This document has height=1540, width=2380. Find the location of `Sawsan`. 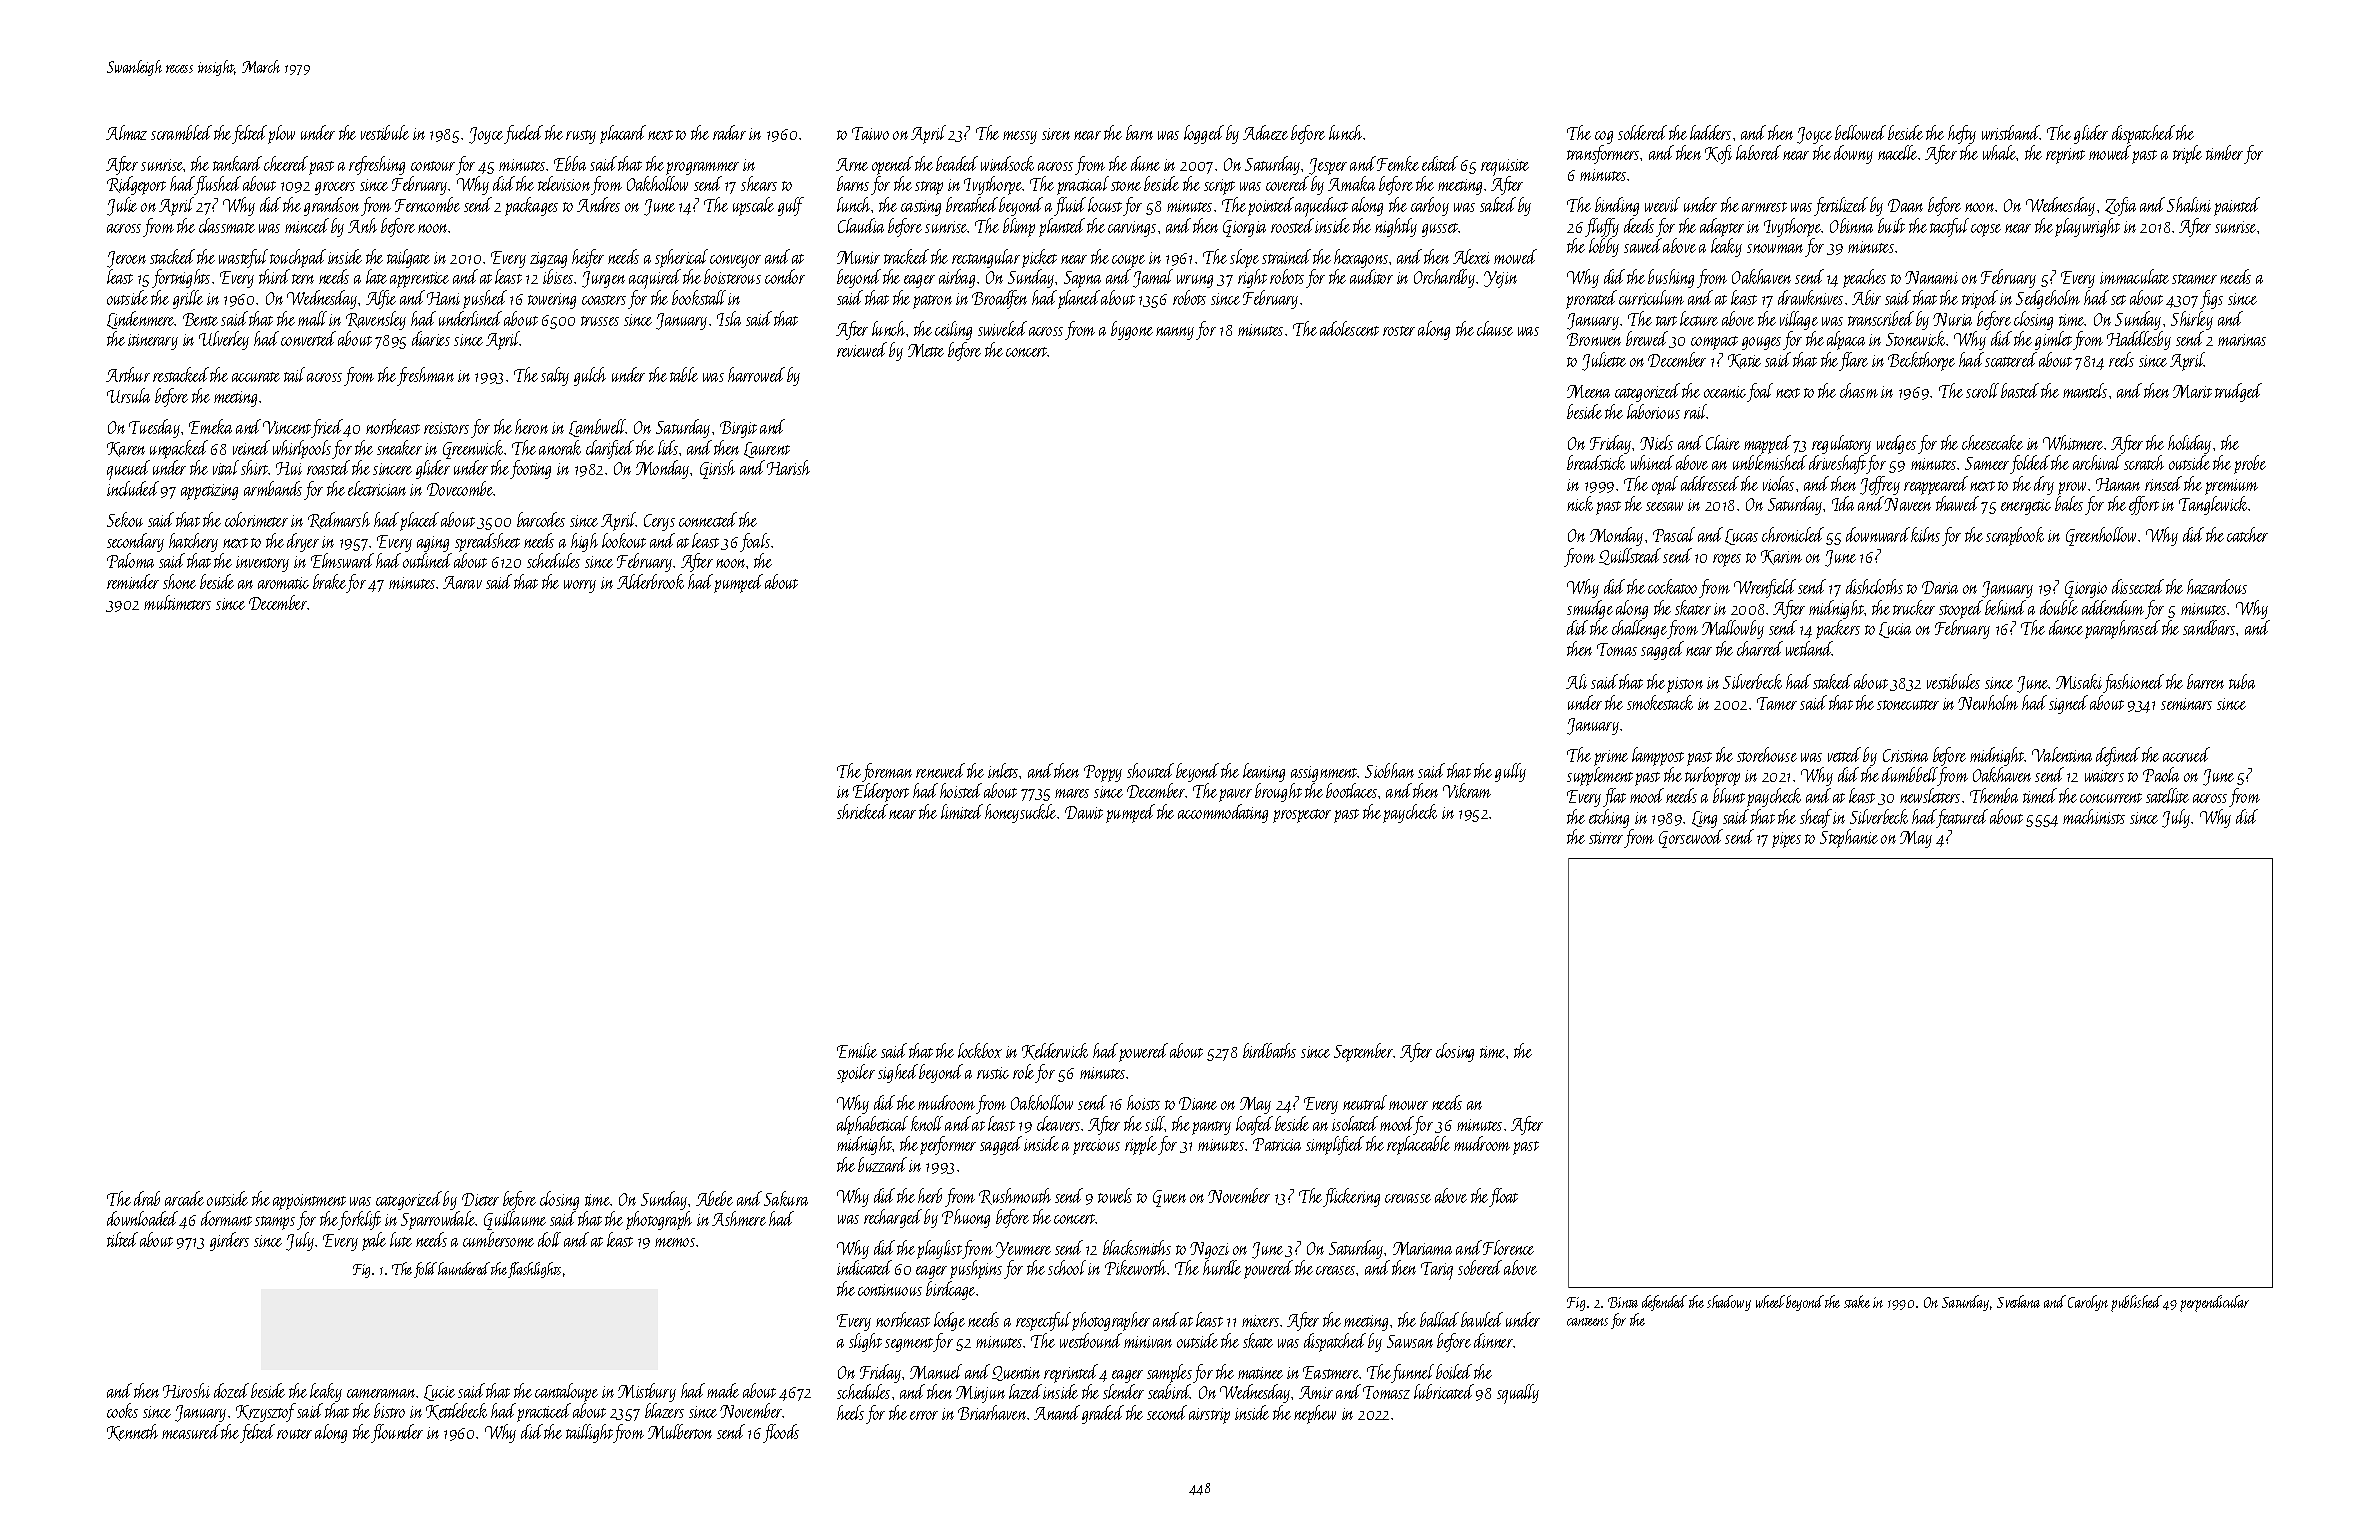

Sawsan is located at coordinates (1410, 1341).
